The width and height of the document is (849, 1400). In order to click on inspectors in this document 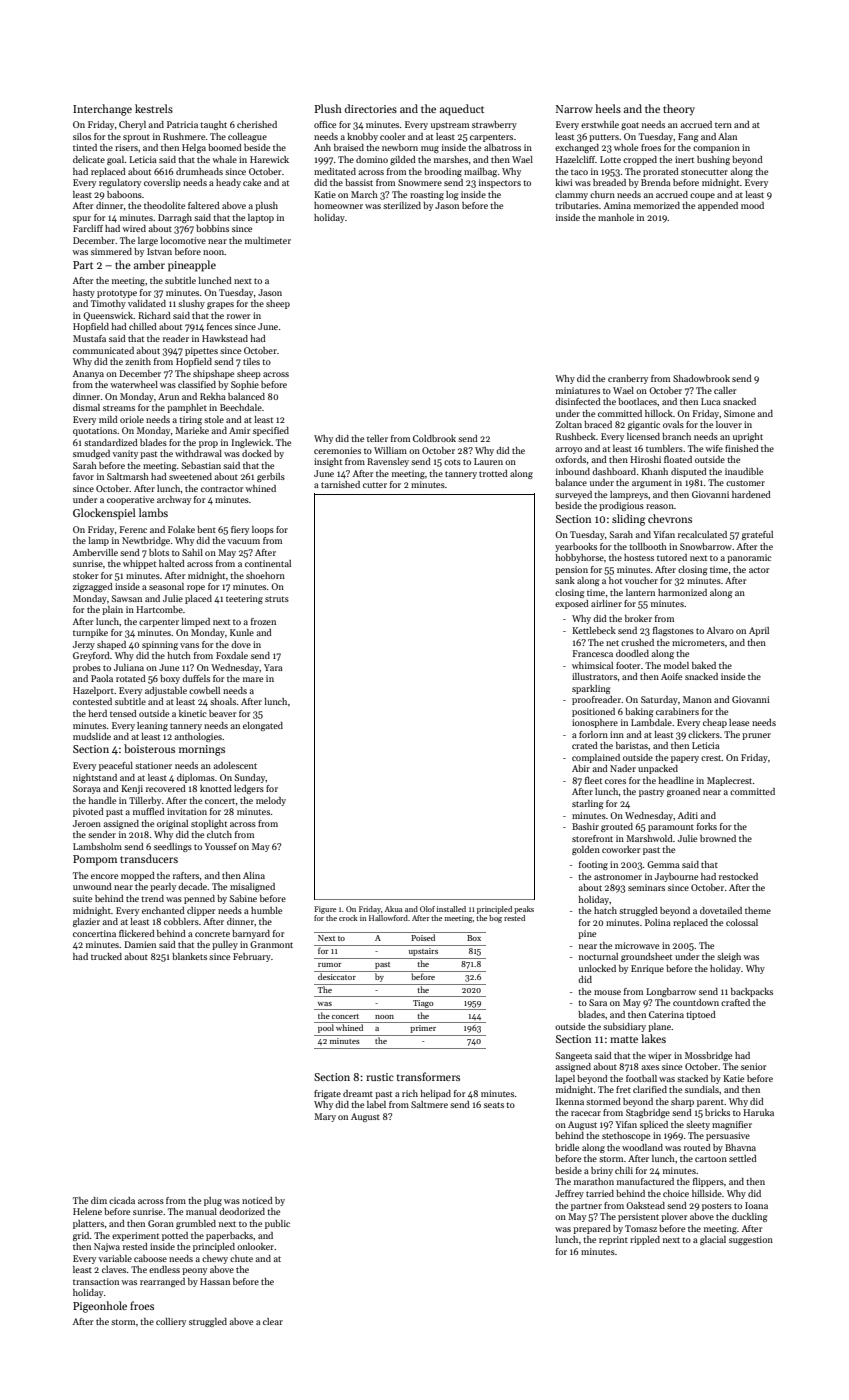, I will do `click(500, 183)`.
